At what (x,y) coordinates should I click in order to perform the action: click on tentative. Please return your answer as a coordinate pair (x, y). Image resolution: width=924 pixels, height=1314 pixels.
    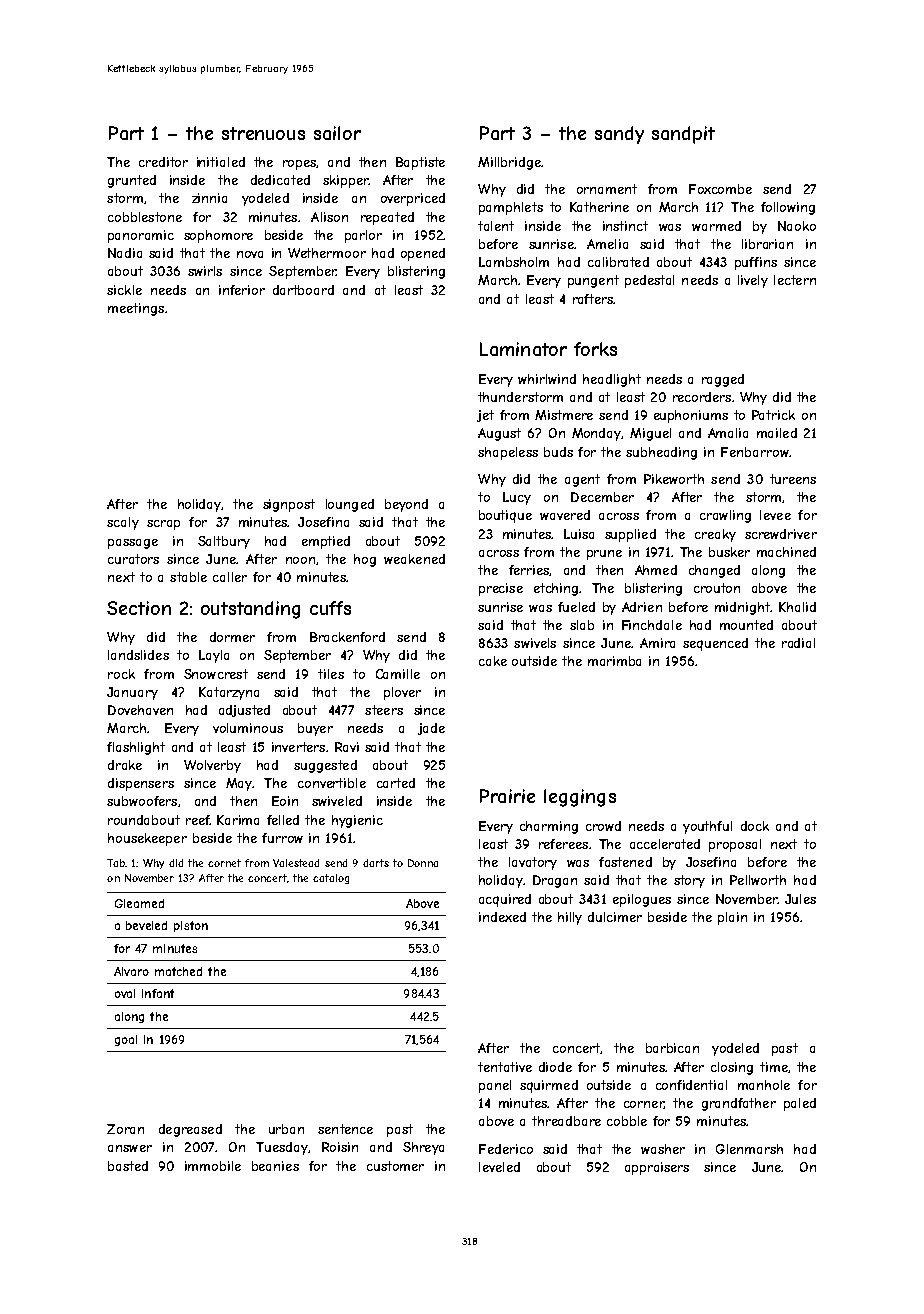
    Looking at the image, I should click on (505, 1067).
